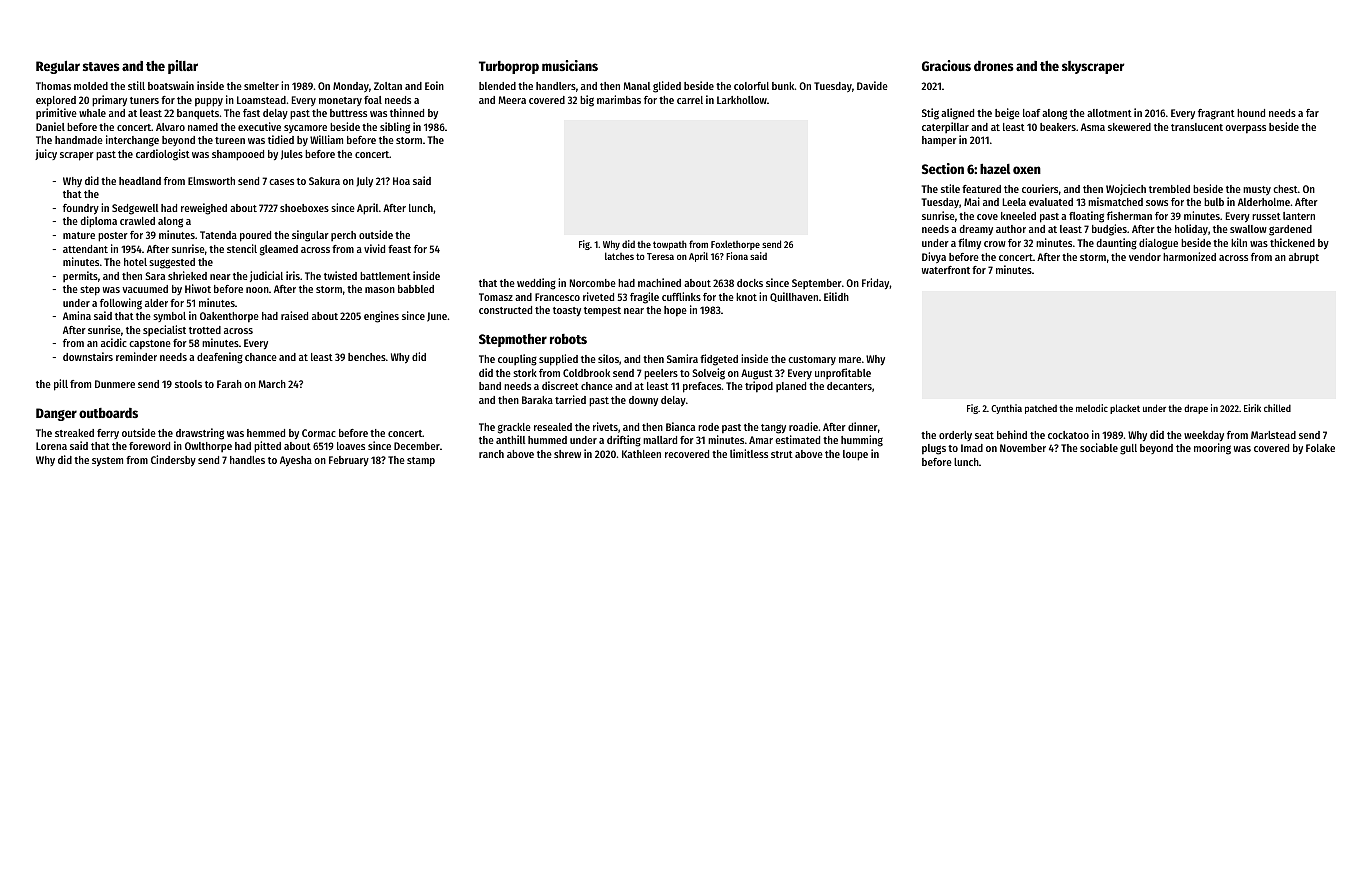 The width and height of the screenshot is (1372, 887). What do you see at coordinates (972, 201) in the screenshot?
I see `Mai` at bounding box center [972, 201].
